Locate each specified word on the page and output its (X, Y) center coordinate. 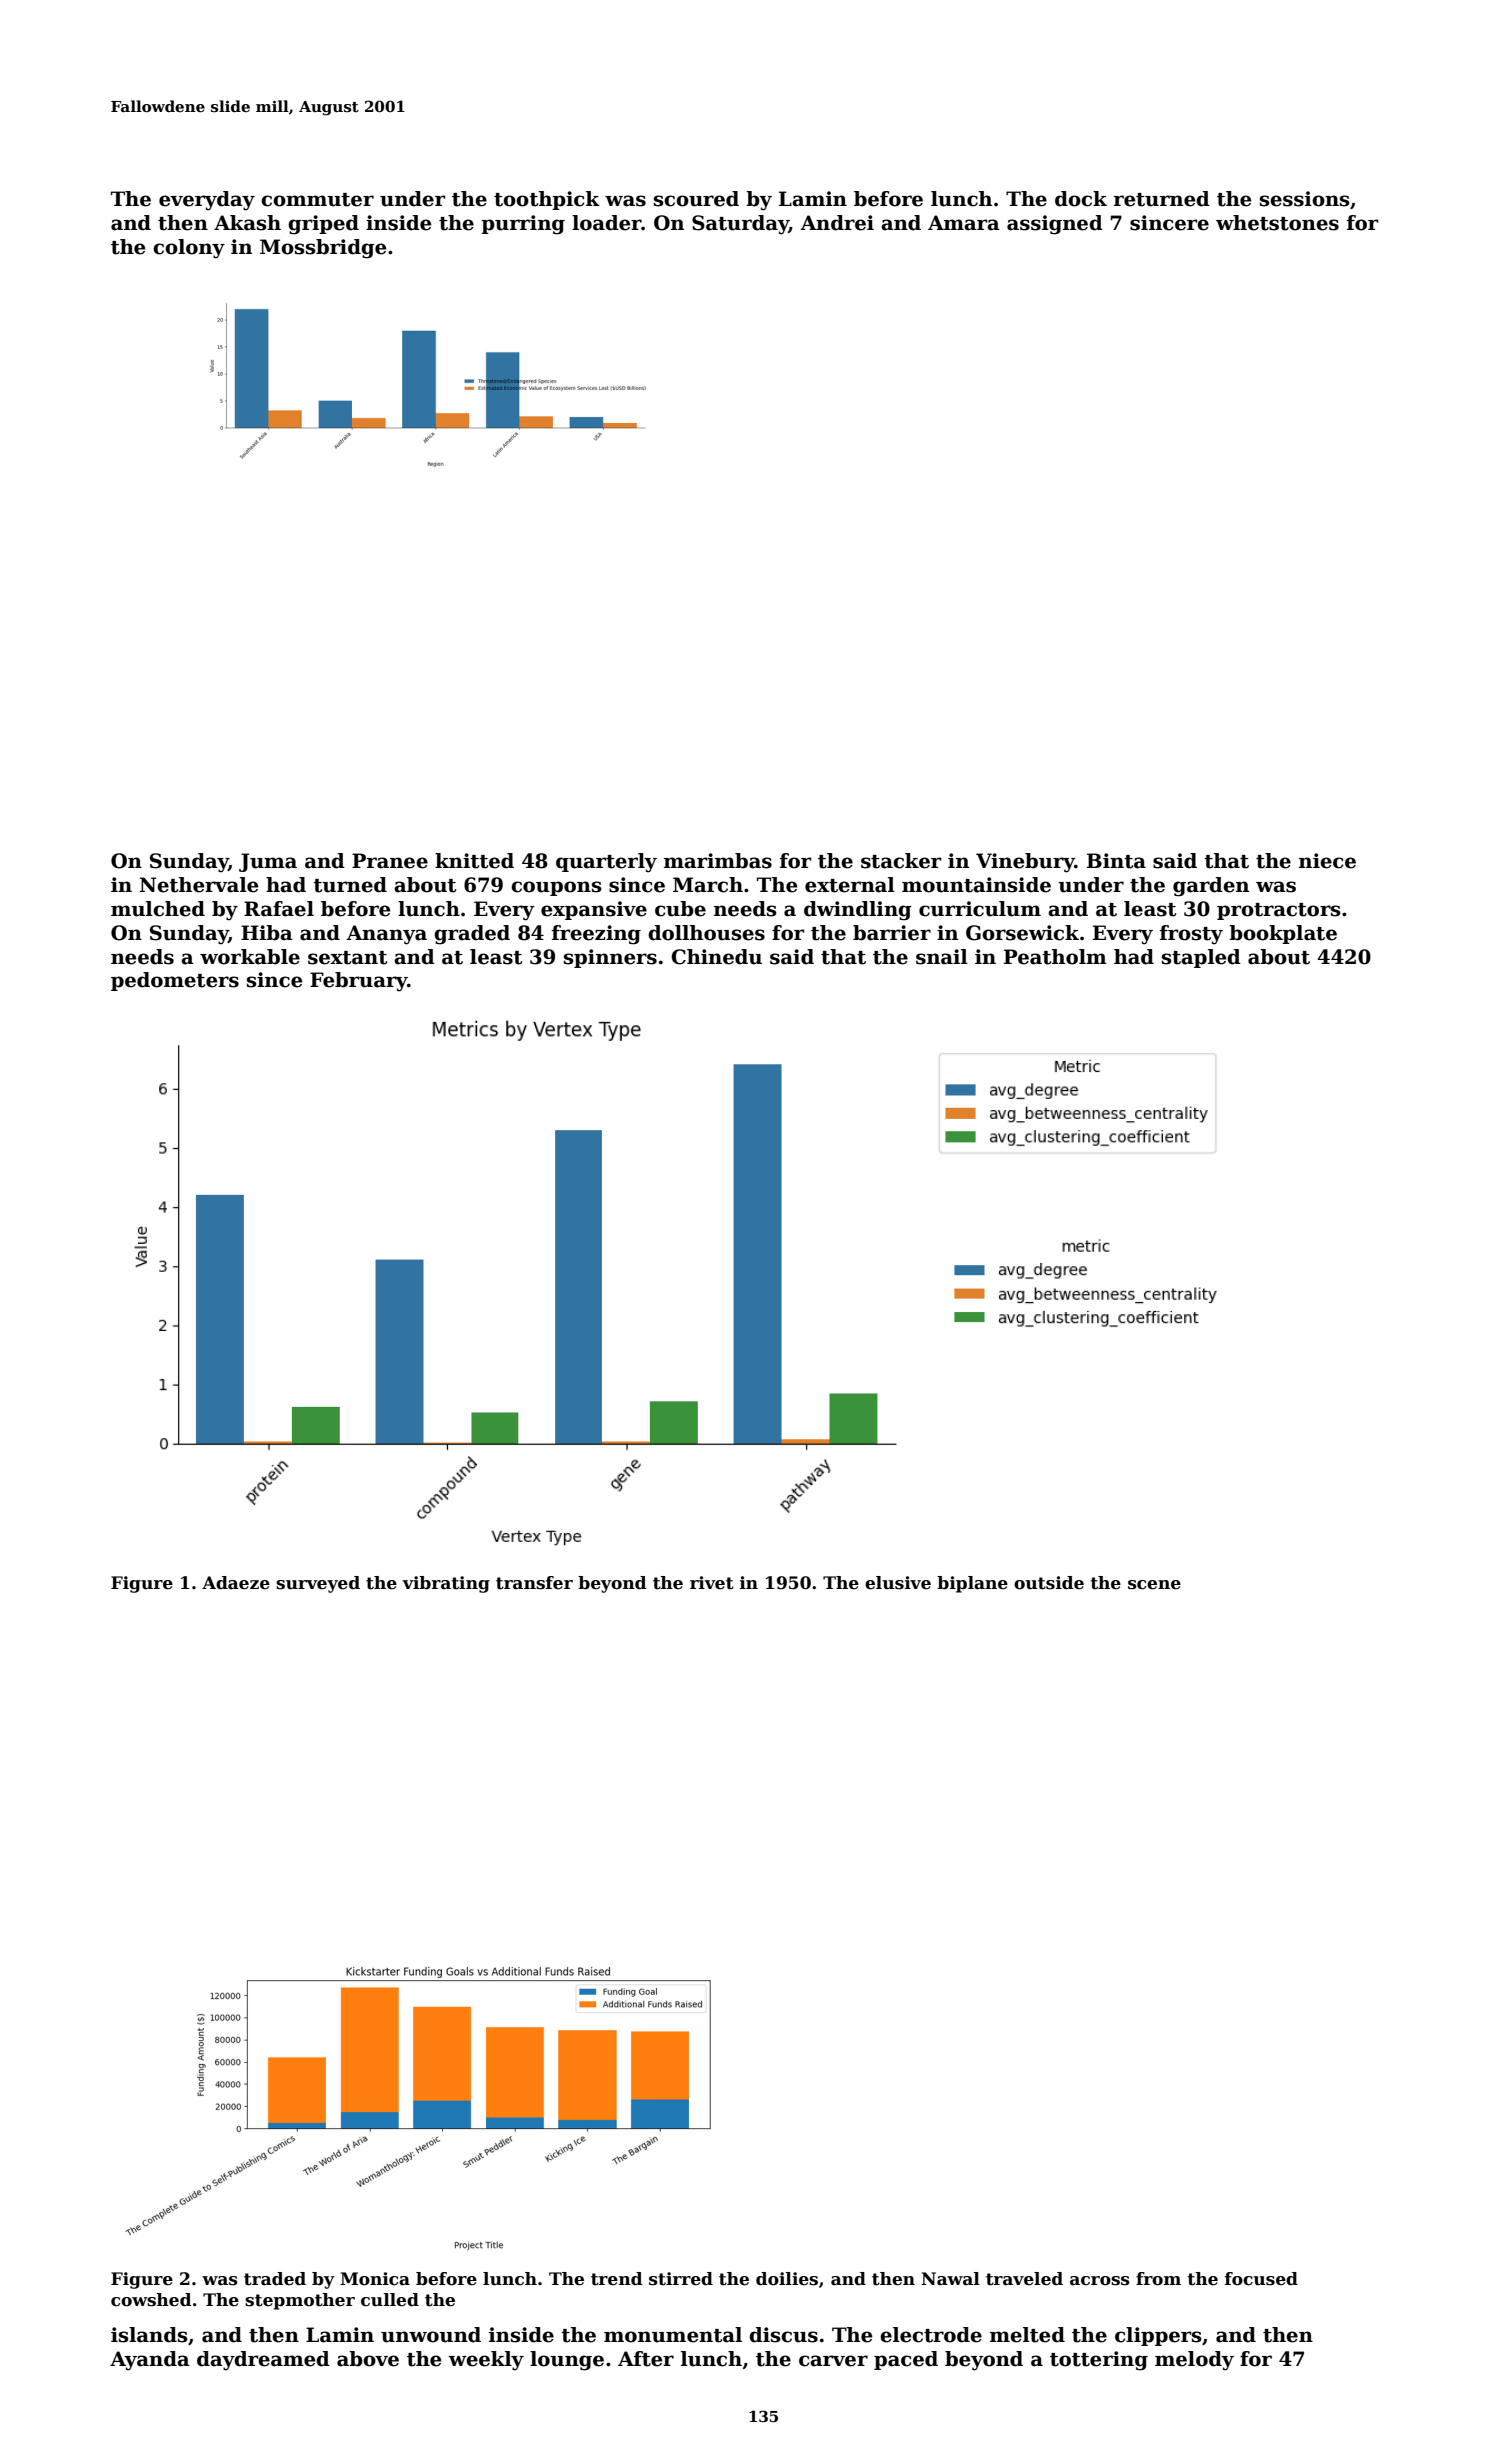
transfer (534, 1583)
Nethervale (199, 885)
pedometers (175, 981)
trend (617, 2279)
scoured (696, 199)
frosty (1191, 935)
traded (275, 2279)
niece (1327, 861)
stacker (901, 861)
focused (1261, 2279)
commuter (317, 200)
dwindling (858, 911)
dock (1081, 199)
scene (1154, 1585)
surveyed (318, 1584)
